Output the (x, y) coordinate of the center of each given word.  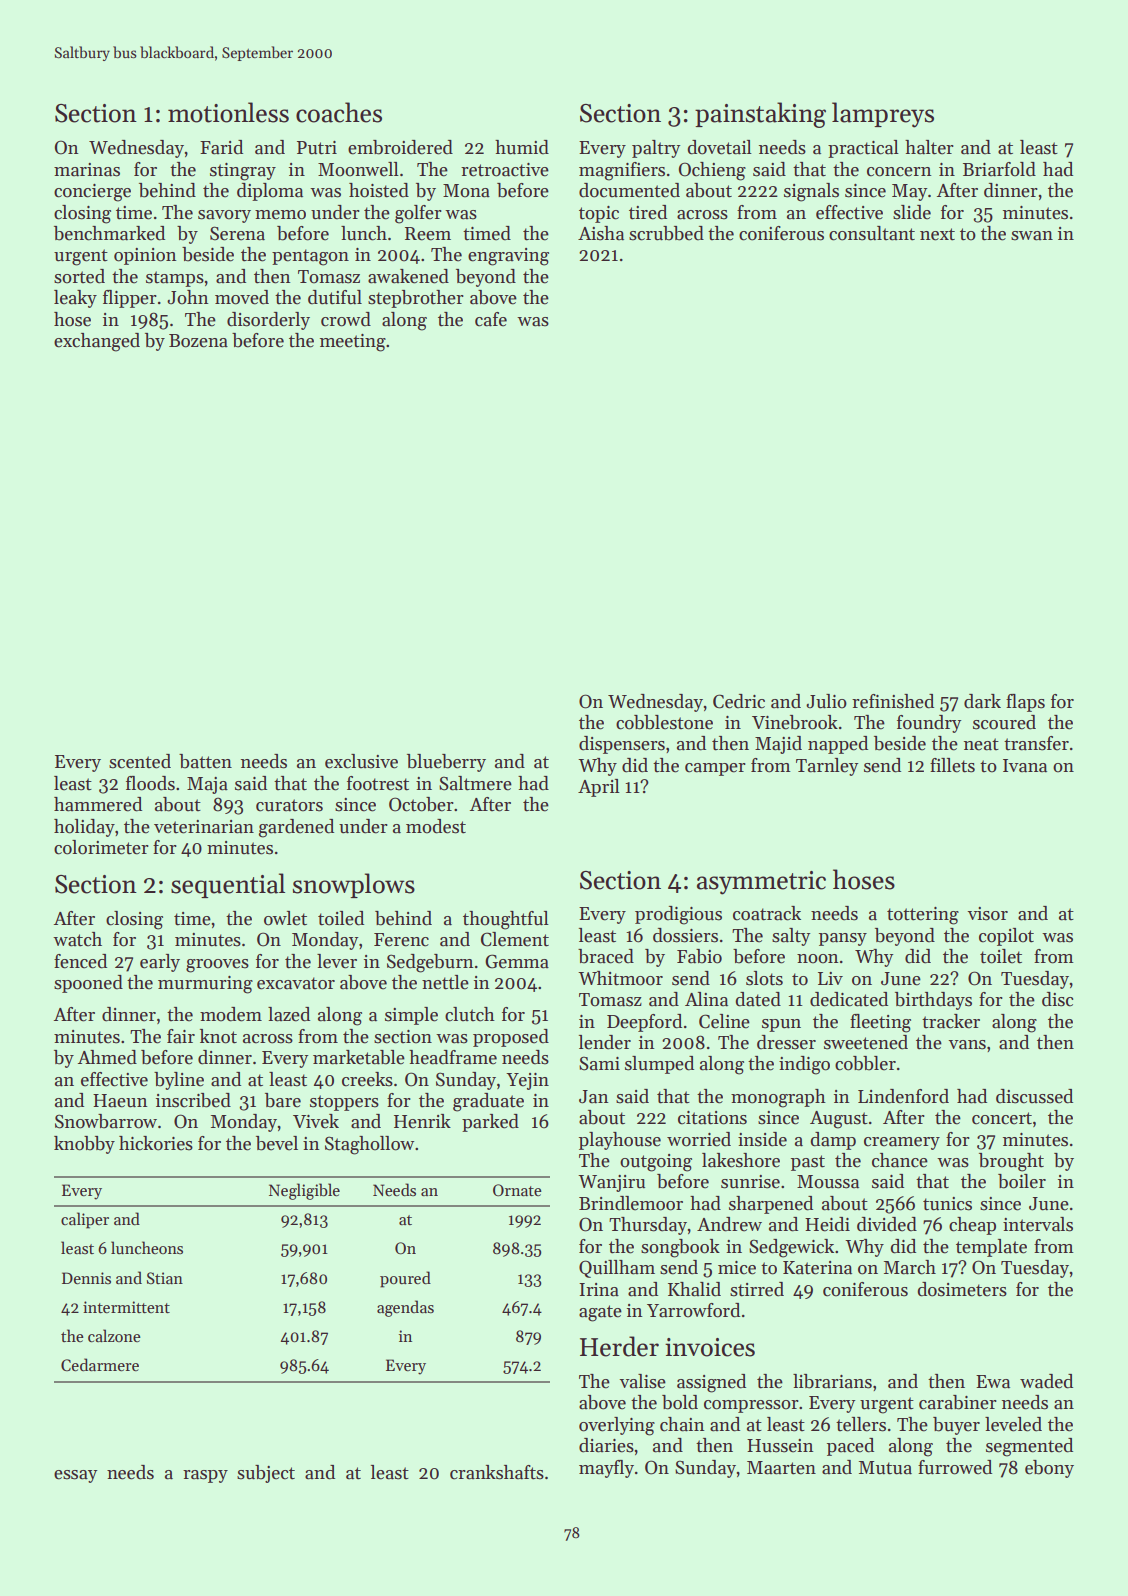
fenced (80, 961)
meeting (353, 343)
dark (982, 701)
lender (605, 1042)
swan (1032, 236)
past (808, 1163)
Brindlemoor (631, 1203)
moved (242, 297)
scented (140, 761)
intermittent (126, 1307)
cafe (491, 319)
